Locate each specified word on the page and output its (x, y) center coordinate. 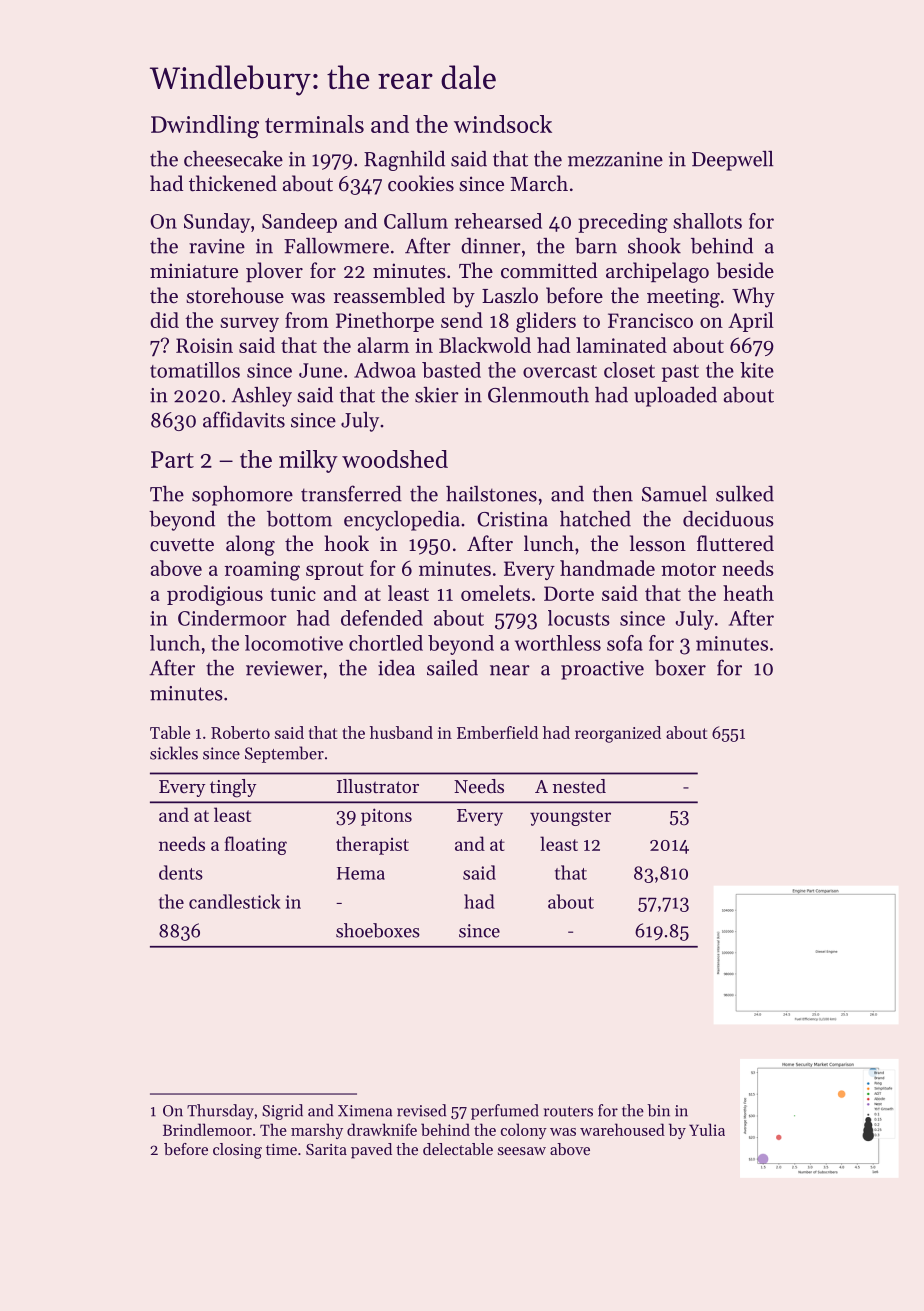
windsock (503, 124)
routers (568, 1111)
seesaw (522, 1151)
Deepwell (732, 161)
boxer (680, 668)
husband (401, 732)
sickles (174, 753)
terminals (314, 124)
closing (237, 1151)
